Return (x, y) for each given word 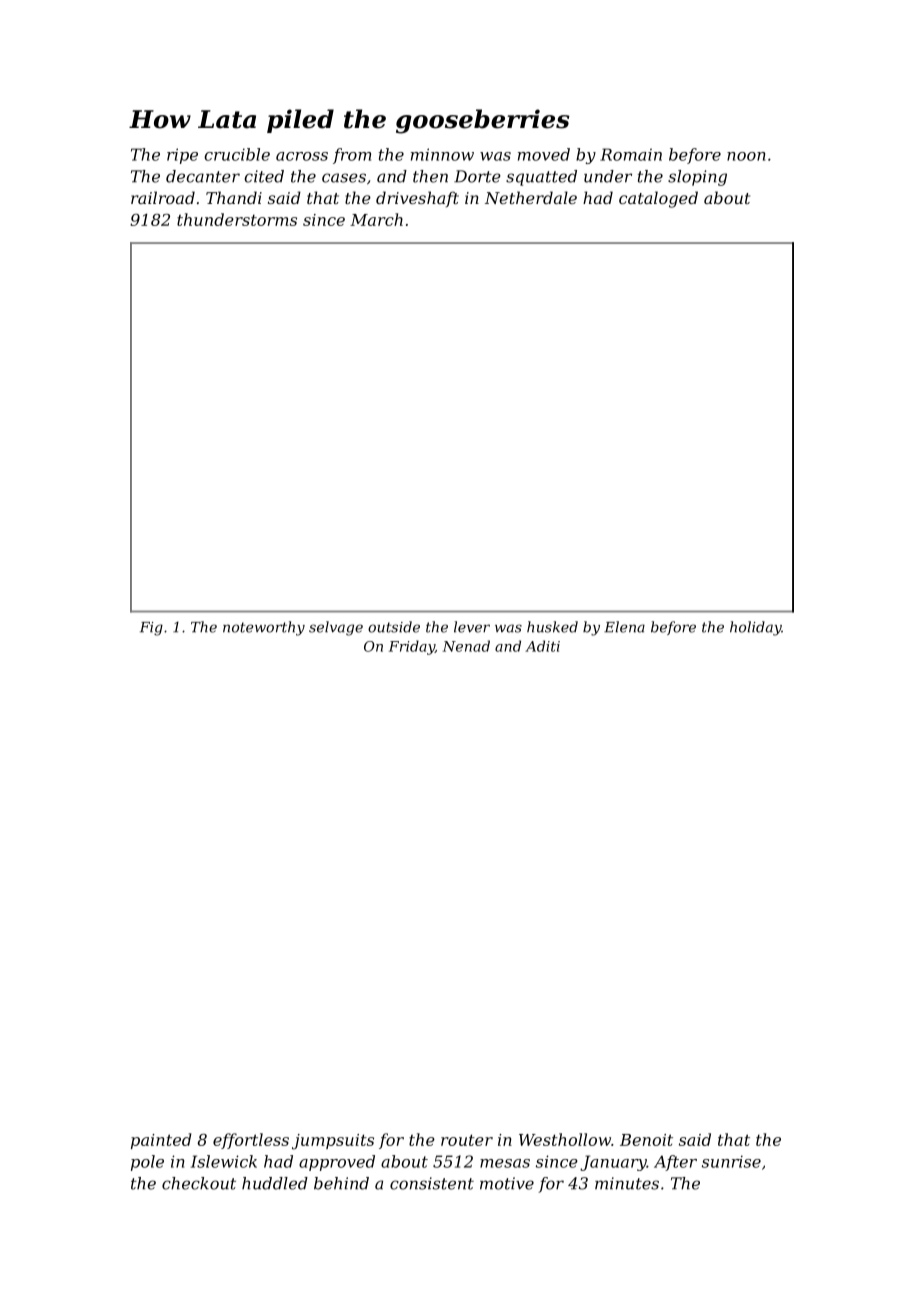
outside (394, 627)
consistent (432, 1183)
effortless (251, 1141)
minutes (627, 1183)
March (376, 219)
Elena (624, 627)
